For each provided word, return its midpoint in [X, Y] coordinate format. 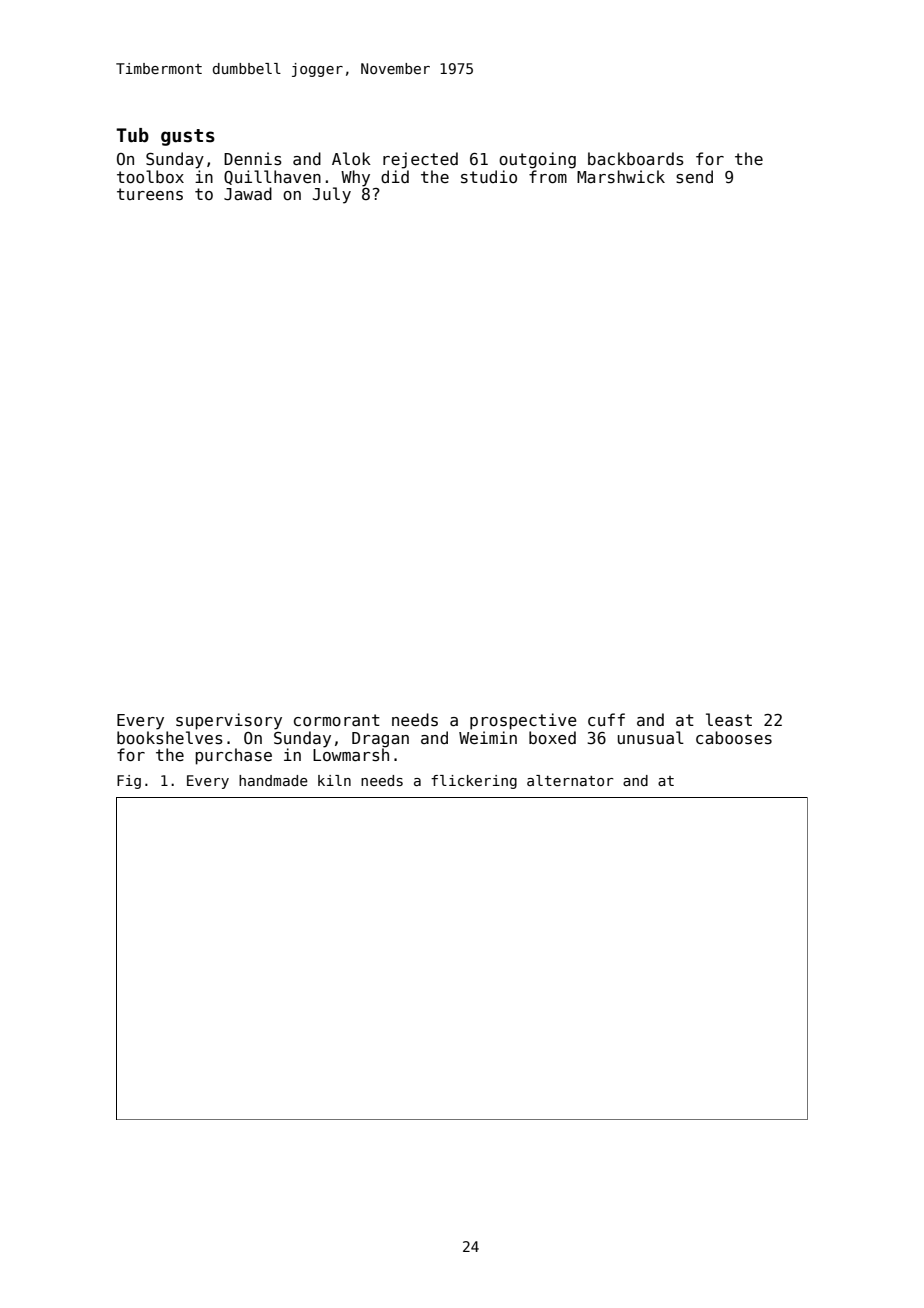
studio [489, 176]
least [729, 719]
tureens [150, 194]
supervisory [229, 721]
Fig [129, 782]
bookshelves [170, 737]
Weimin [488, 737]
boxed [552, 737]
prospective [523, 721]
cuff [606, 719]
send [694, 176]
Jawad [248, 193]
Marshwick [621, 176]
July [332, 195]
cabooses [734, 738]
